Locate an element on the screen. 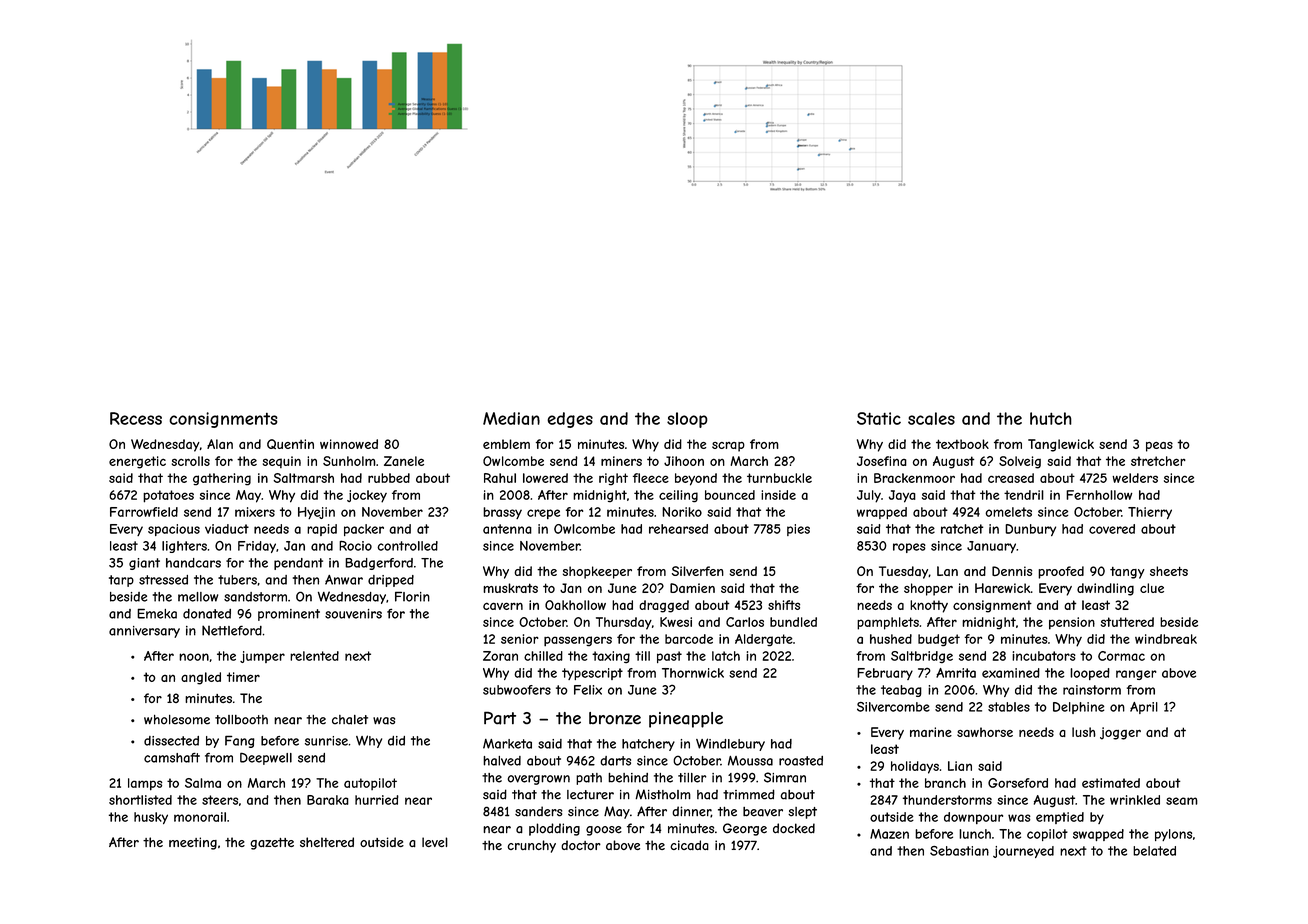  George is located at coordinates (745, 829).
